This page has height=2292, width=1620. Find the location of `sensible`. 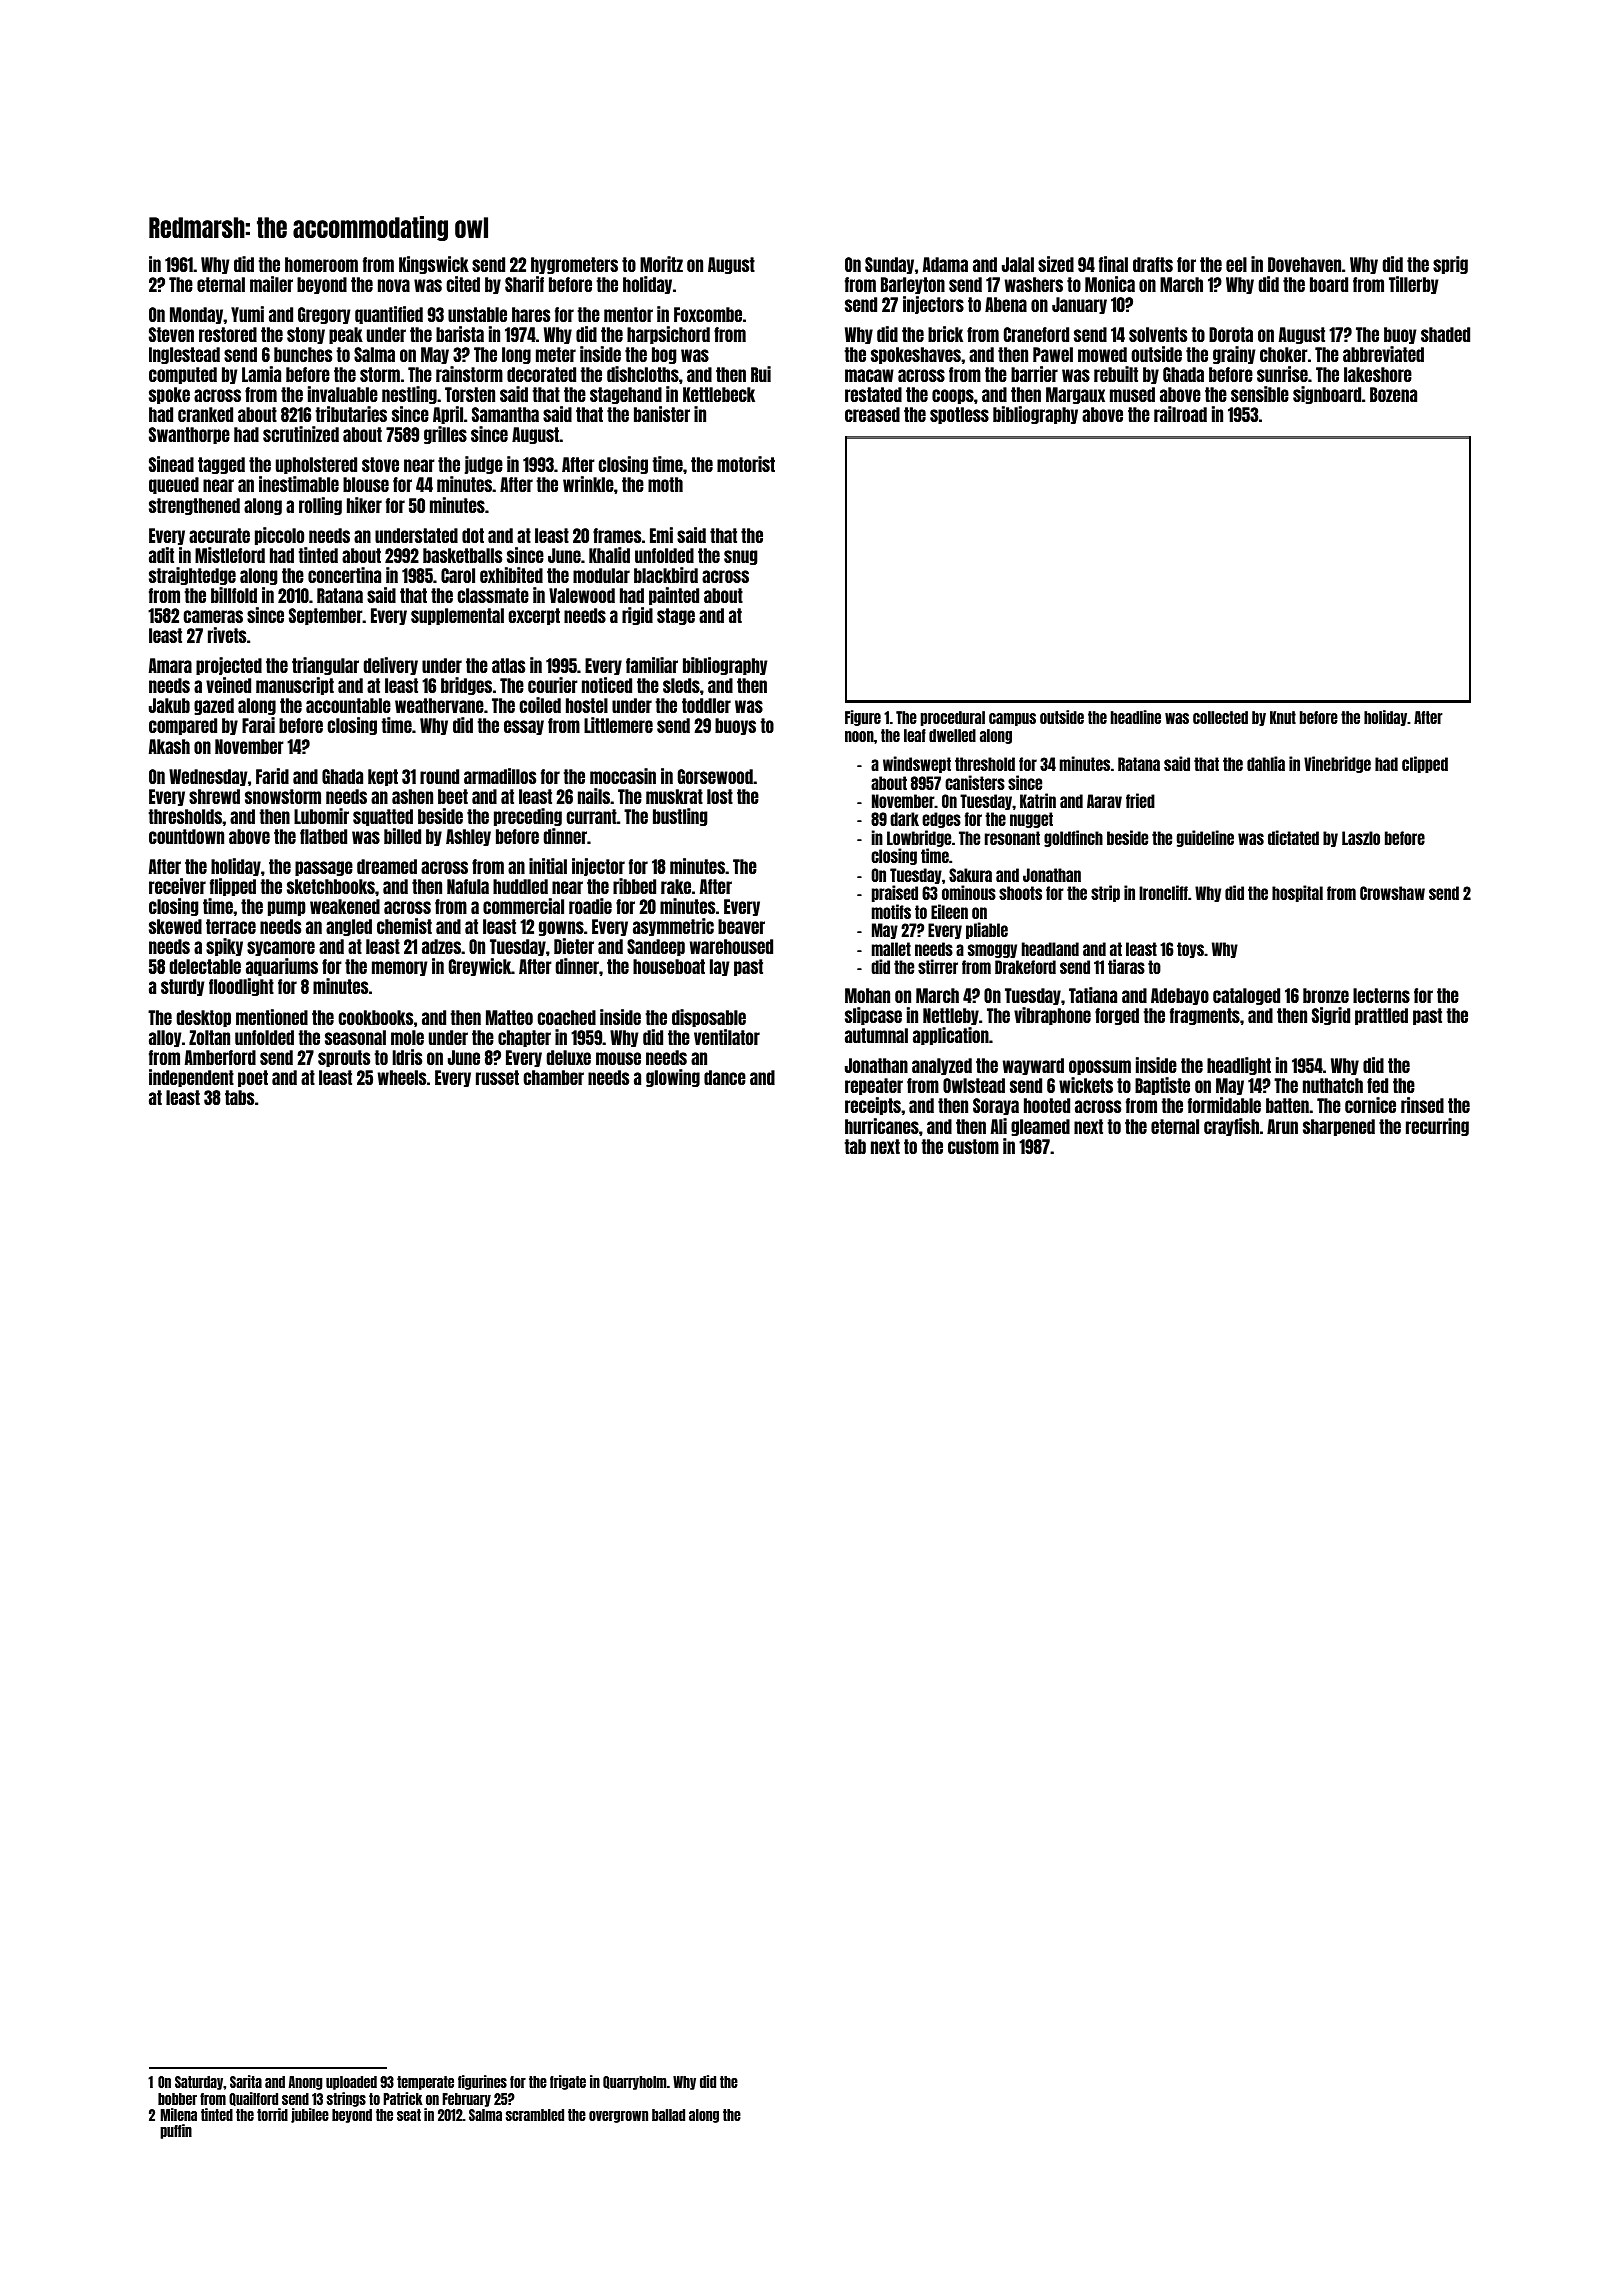

sensible is located at coordinates (1260, 394).
